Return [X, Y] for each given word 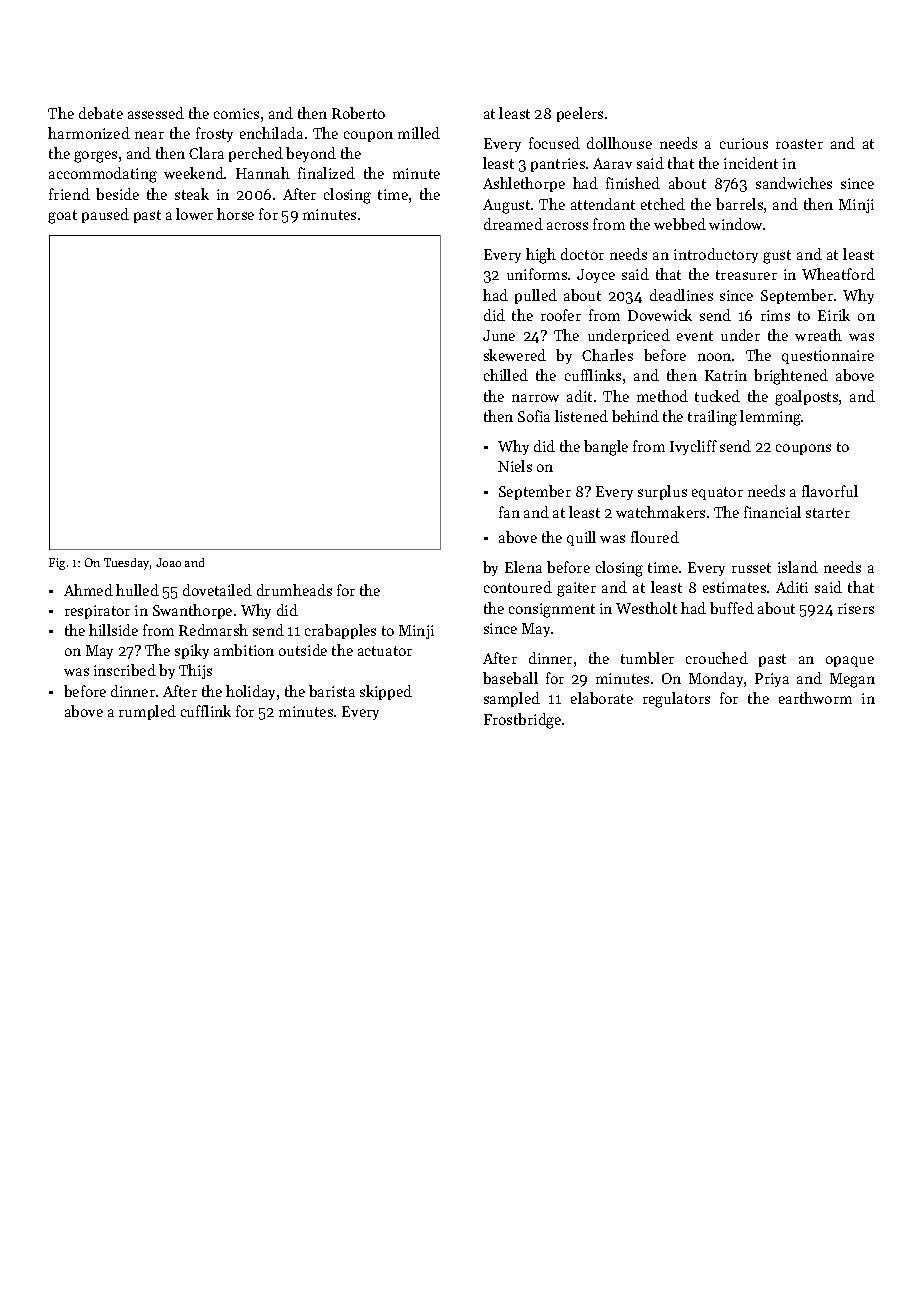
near [149, 135]
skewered [515, 355]
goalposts [806, 398]
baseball [510, 678]
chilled [506, 375]
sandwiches [794, 183]
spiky [192, 651]
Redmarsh [213, 630]
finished [633, 183]
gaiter [576, 589]
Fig [57, 564]
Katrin [726, 375]
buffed [732, 608]
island [798, 567]
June [499, 335]
